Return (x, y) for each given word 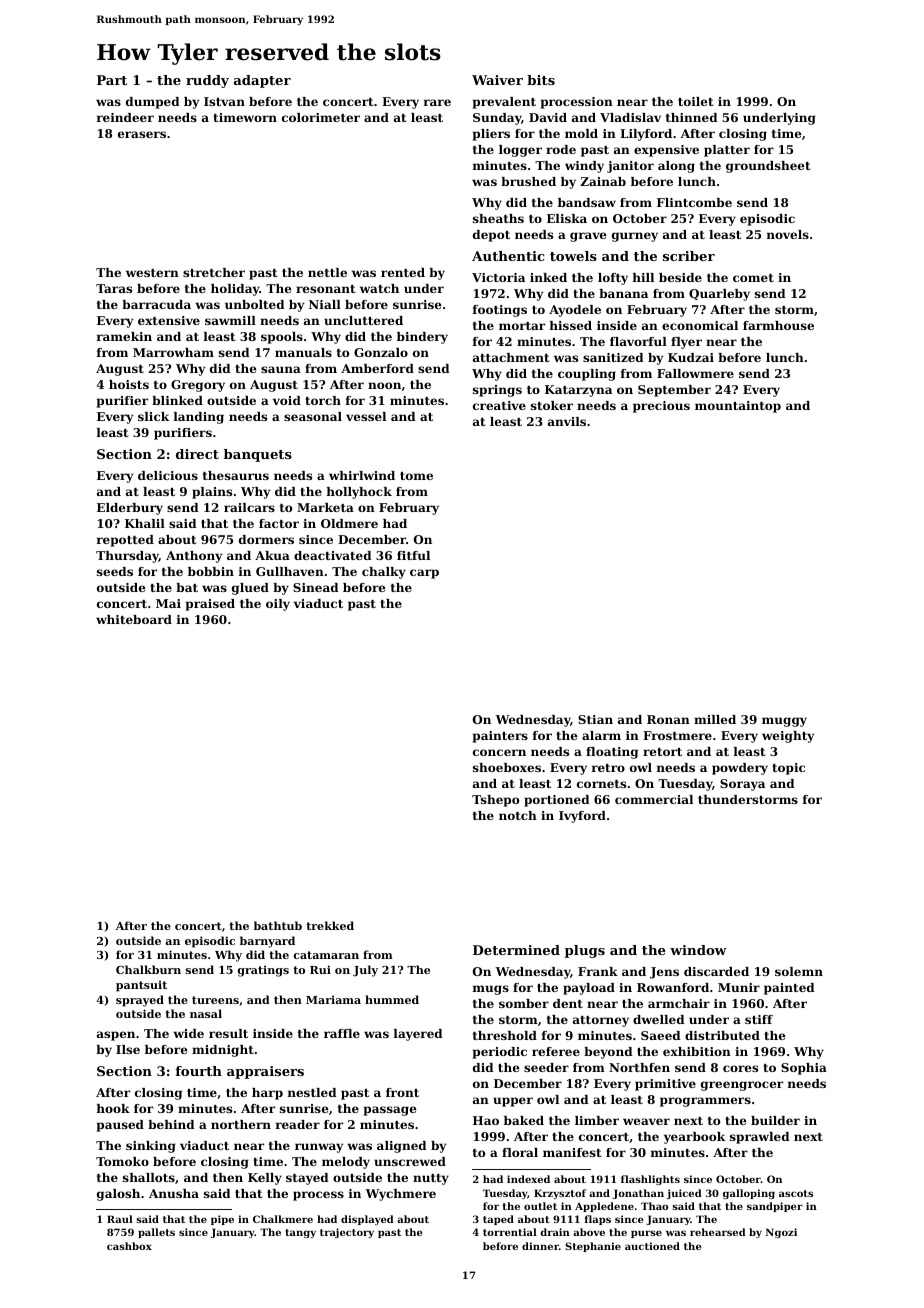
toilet (695, 101)
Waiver (497, 80)
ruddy (207, 81)
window (698, 950)
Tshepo (495, 801)
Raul (120, 1219)
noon (384, 385)
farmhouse (778, 325)
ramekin (124, 336)
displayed (367, 1220)
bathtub (278, 925)
